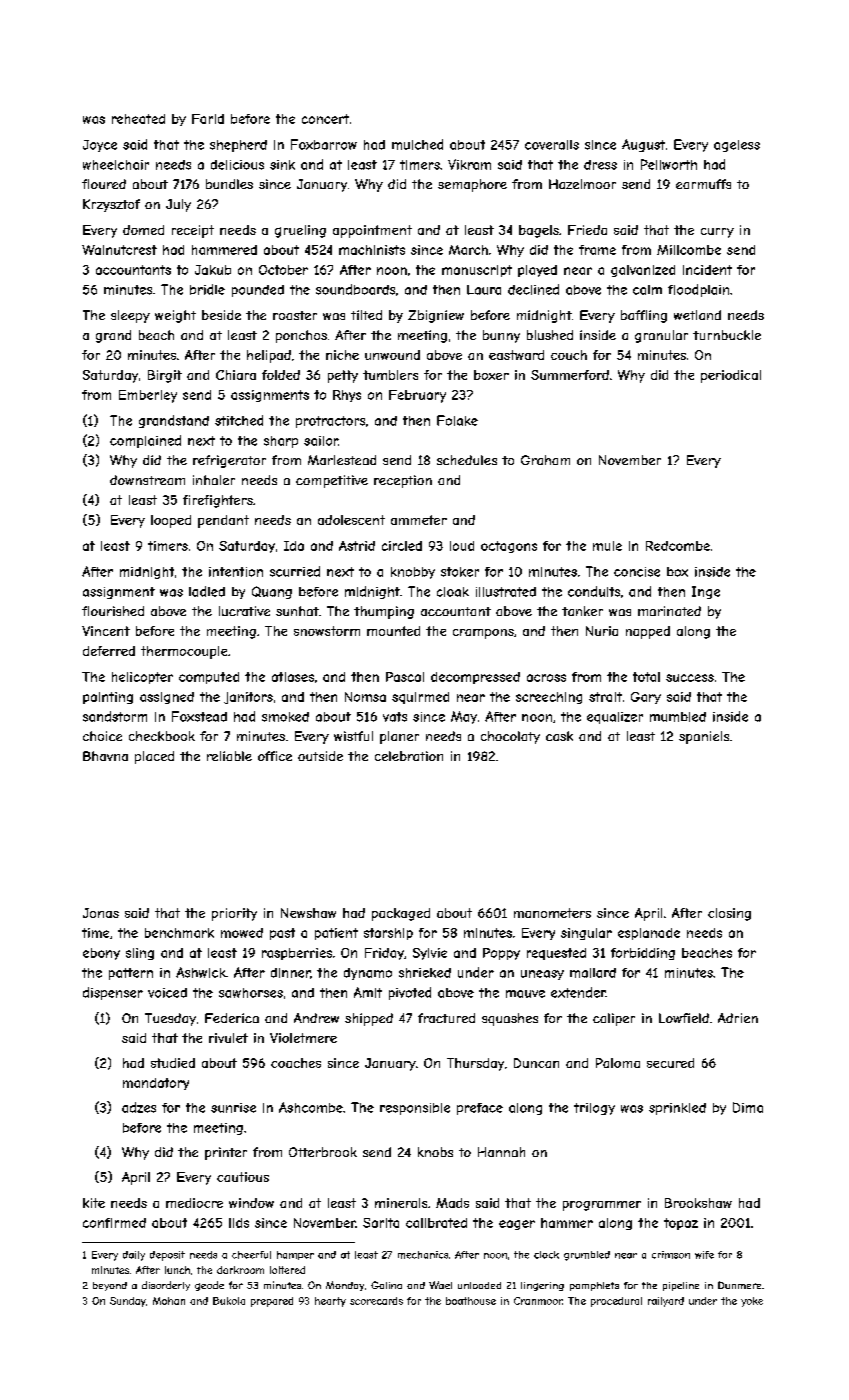  Describe the element at coordinates (409, 756) in the screenshot. I see `celebration` at that location.
